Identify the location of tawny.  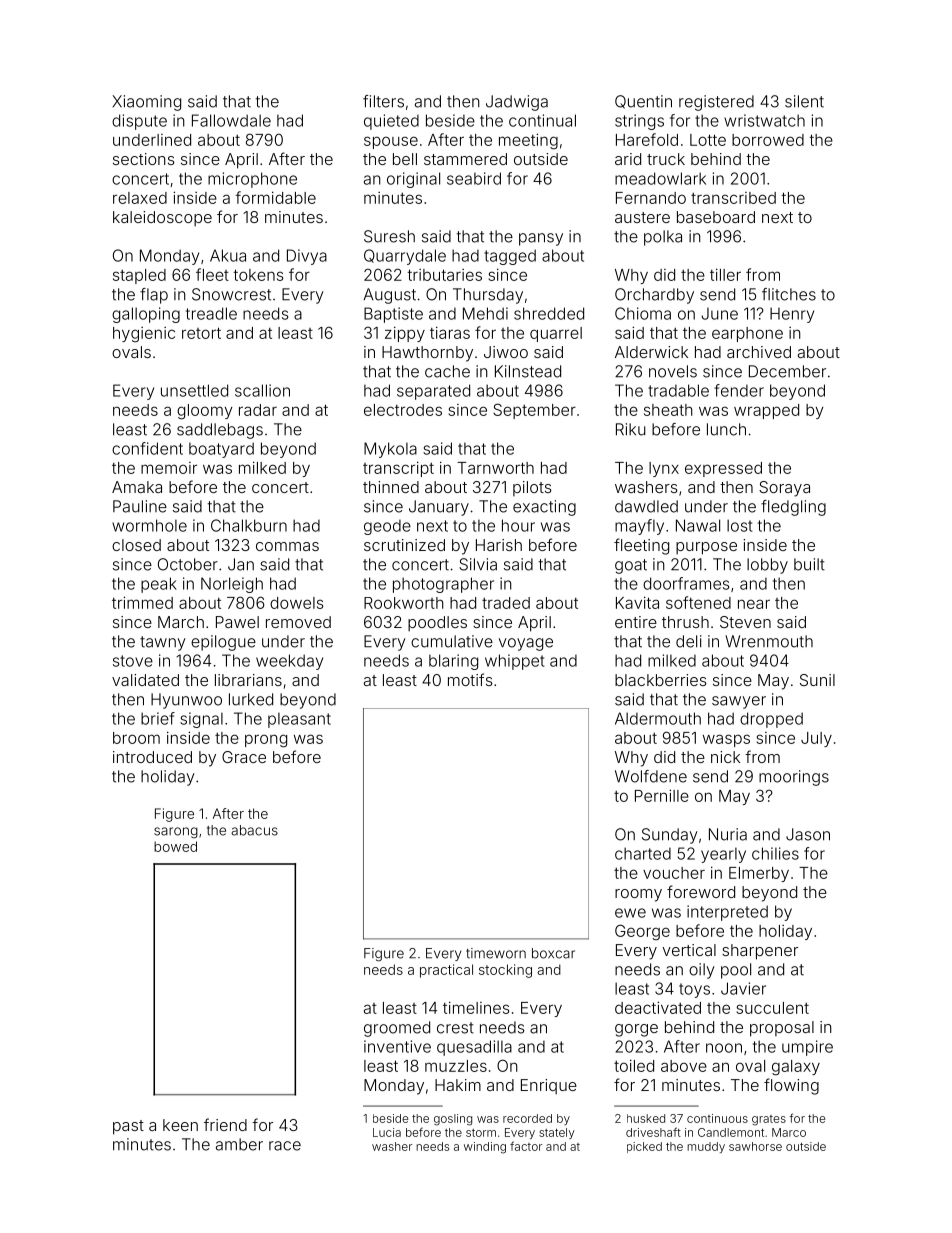
(163, 643).
